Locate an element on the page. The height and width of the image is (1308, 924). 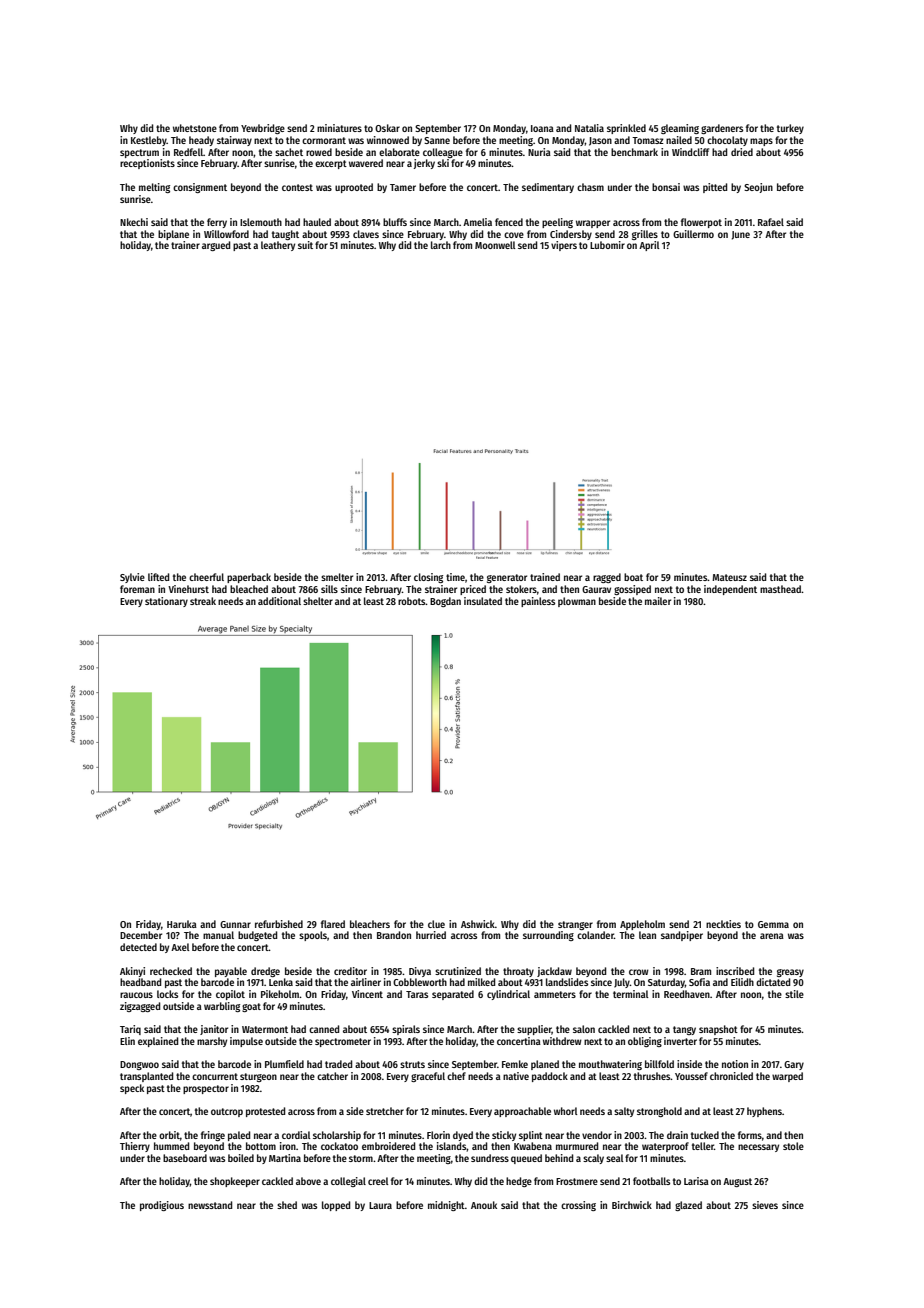
prodigious is located at coordinates (162, 1206).
